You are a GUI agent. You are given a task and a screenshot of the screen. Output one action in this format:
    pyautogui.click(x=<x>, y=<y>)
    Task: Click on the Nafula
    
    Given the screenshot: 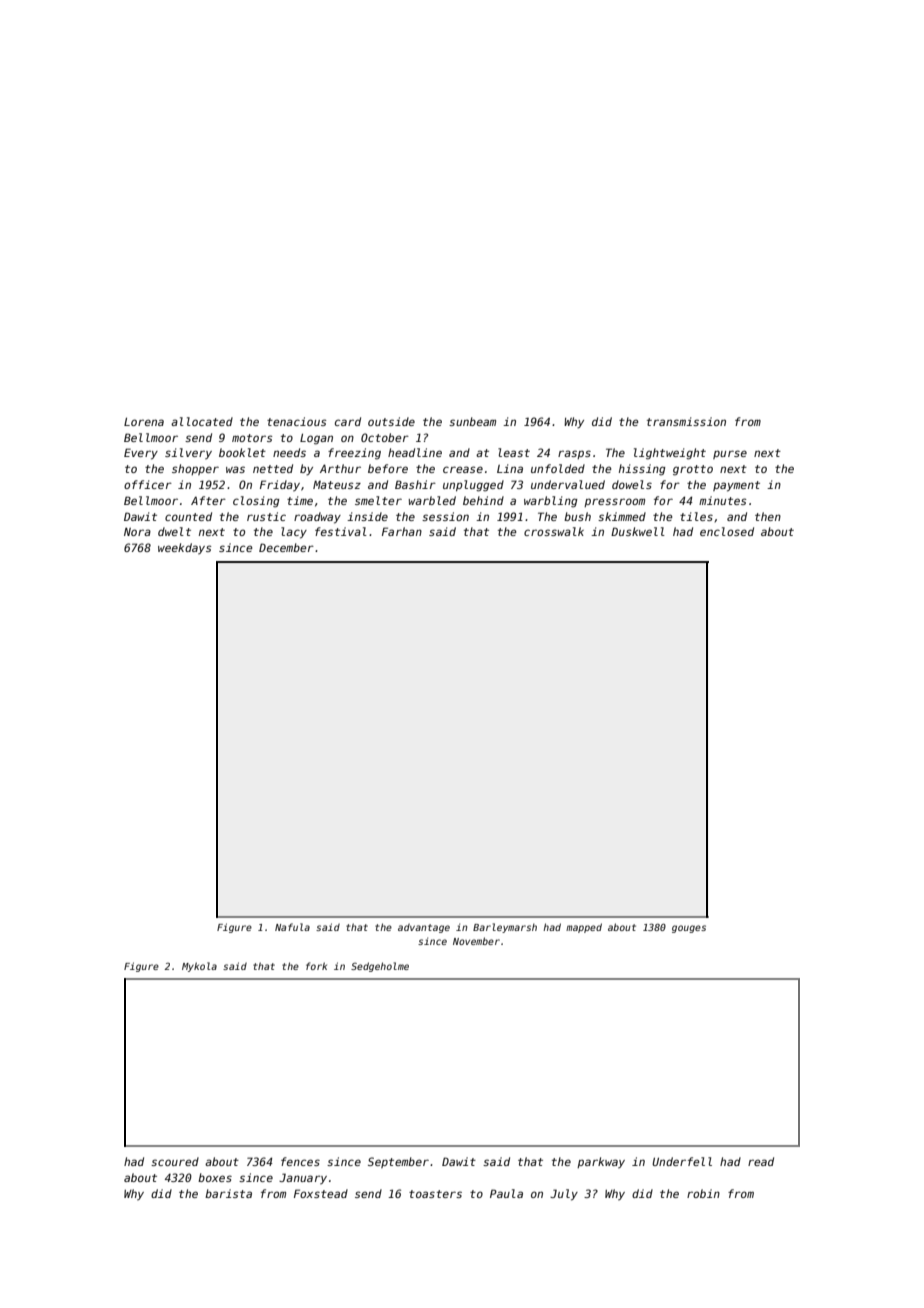 What is the action you would take?
    pyautogui.click(x=292, y=927)
